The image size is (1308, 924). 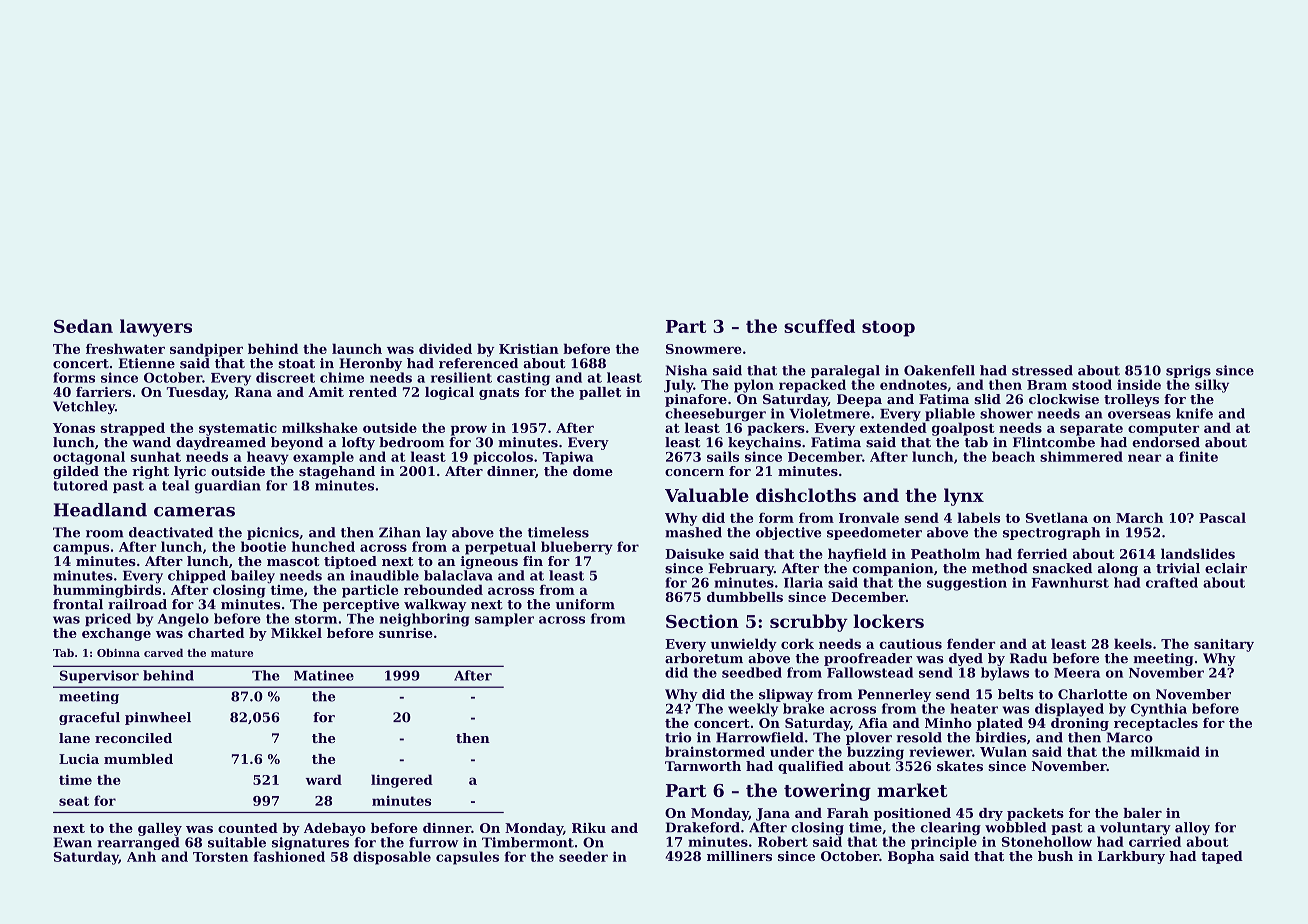 I want to click on packers, so click(x=776, y=429).
